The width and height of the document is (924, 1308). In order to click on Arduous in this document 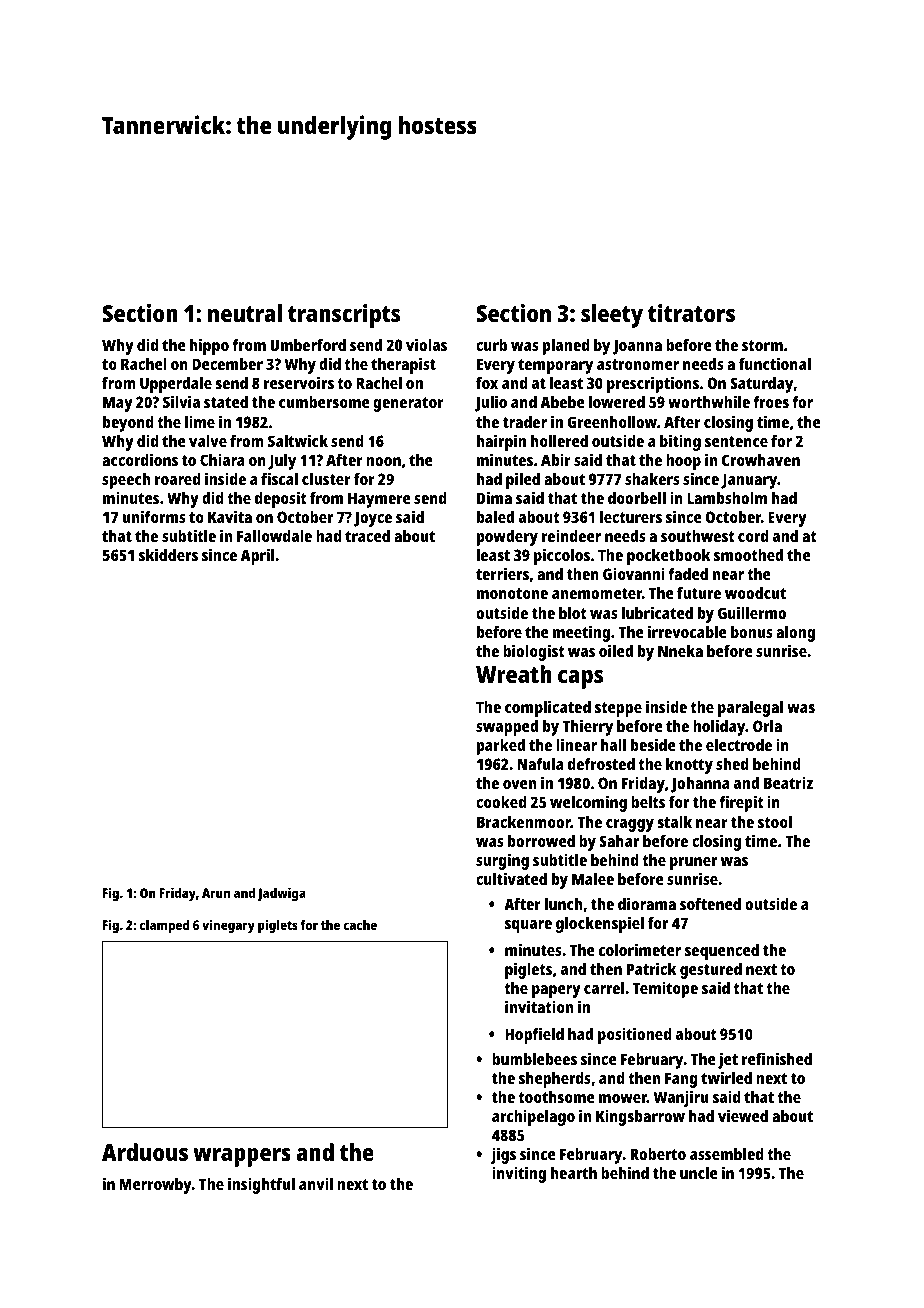, I will do `click(145, 1152)`.
